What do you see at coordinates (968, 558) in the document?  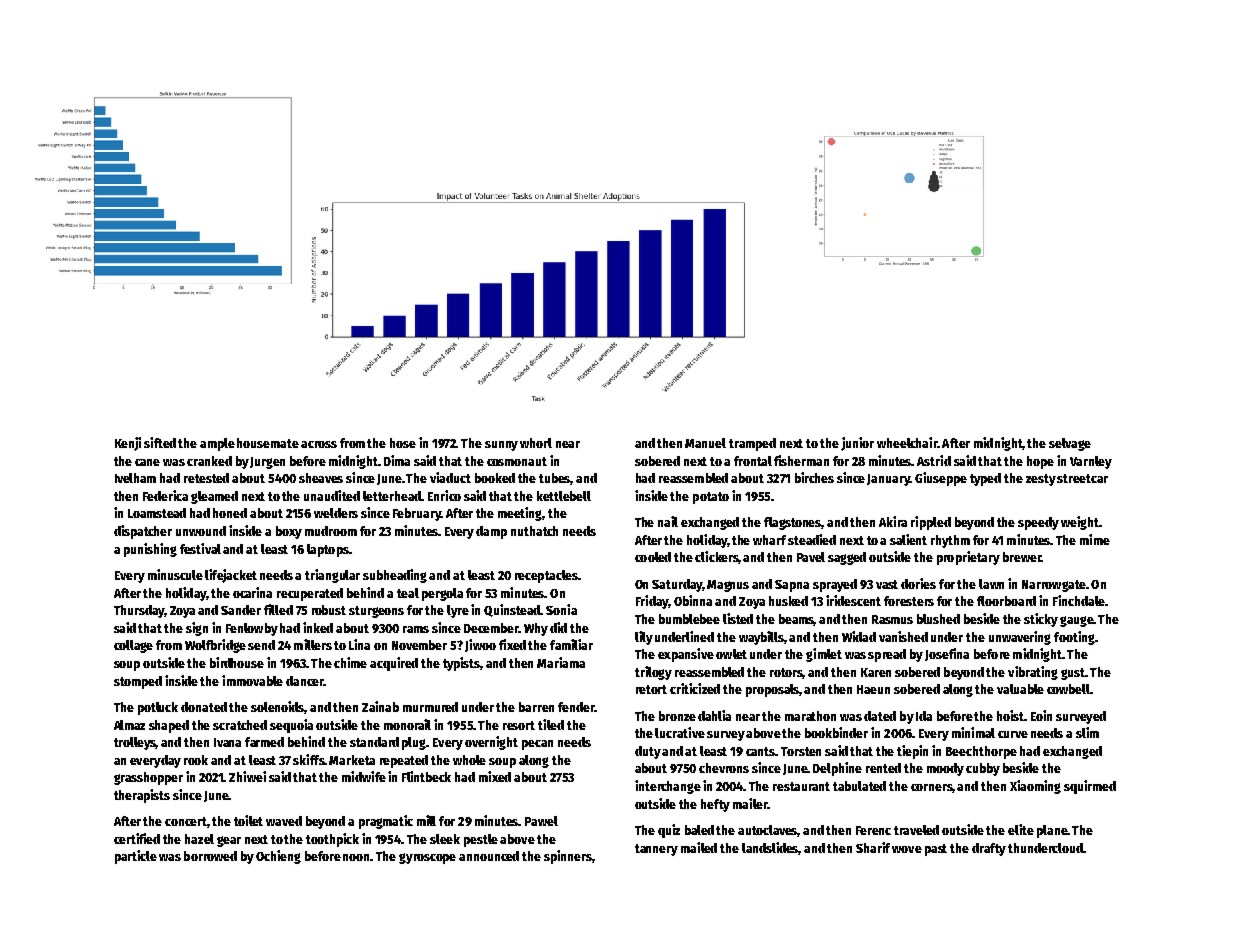 I see `proprietary` at bounding box center [968, 558].
